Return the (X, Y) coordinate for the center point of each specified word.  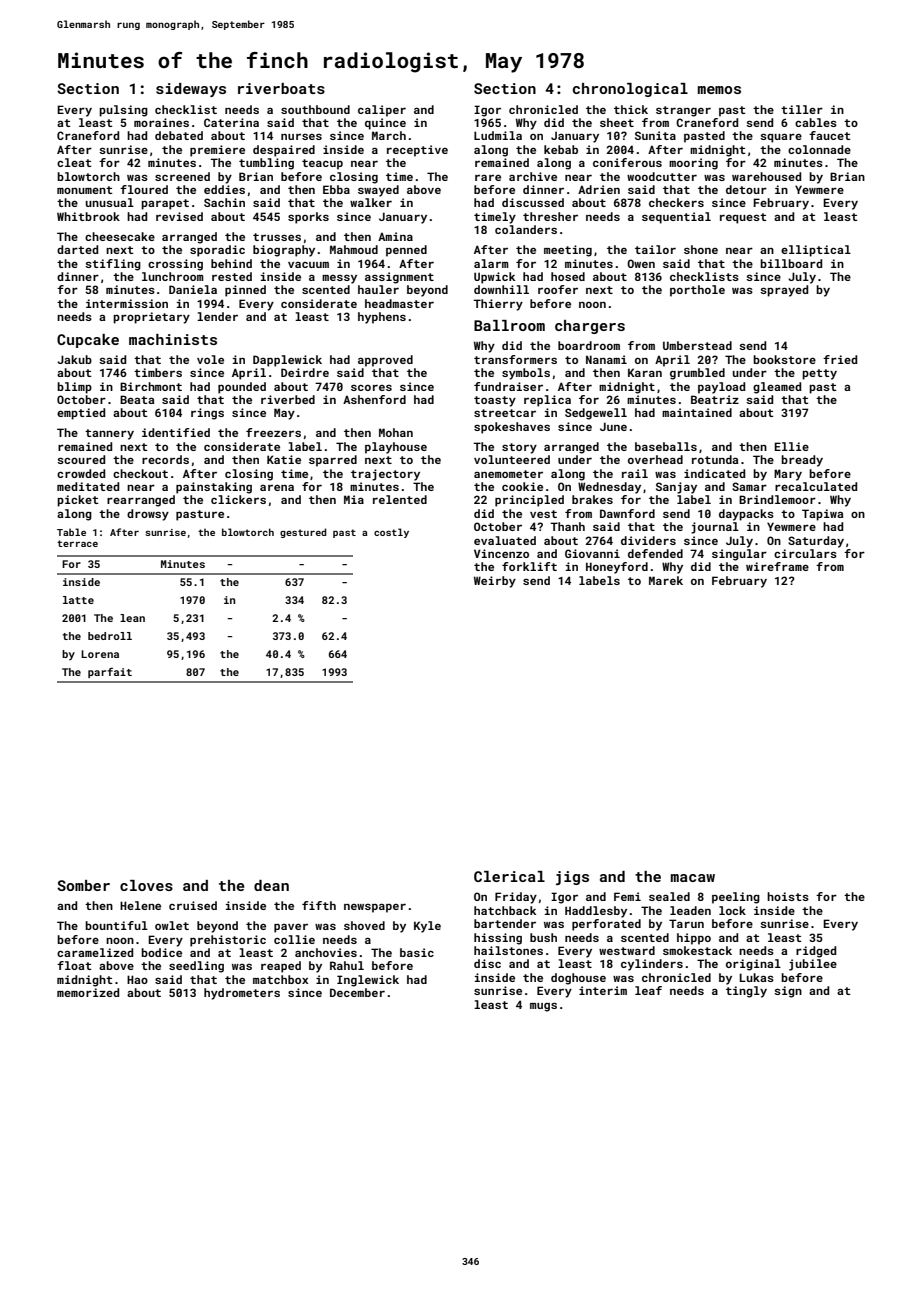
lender (217, 316)
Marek (666, 580)
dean (271, 885)
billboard (791, 263)
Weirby (495, 582)
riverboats (281, 88)
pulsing (123, 111)
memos (719, 90)
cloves (146, 885)
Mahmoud (354, 249)
